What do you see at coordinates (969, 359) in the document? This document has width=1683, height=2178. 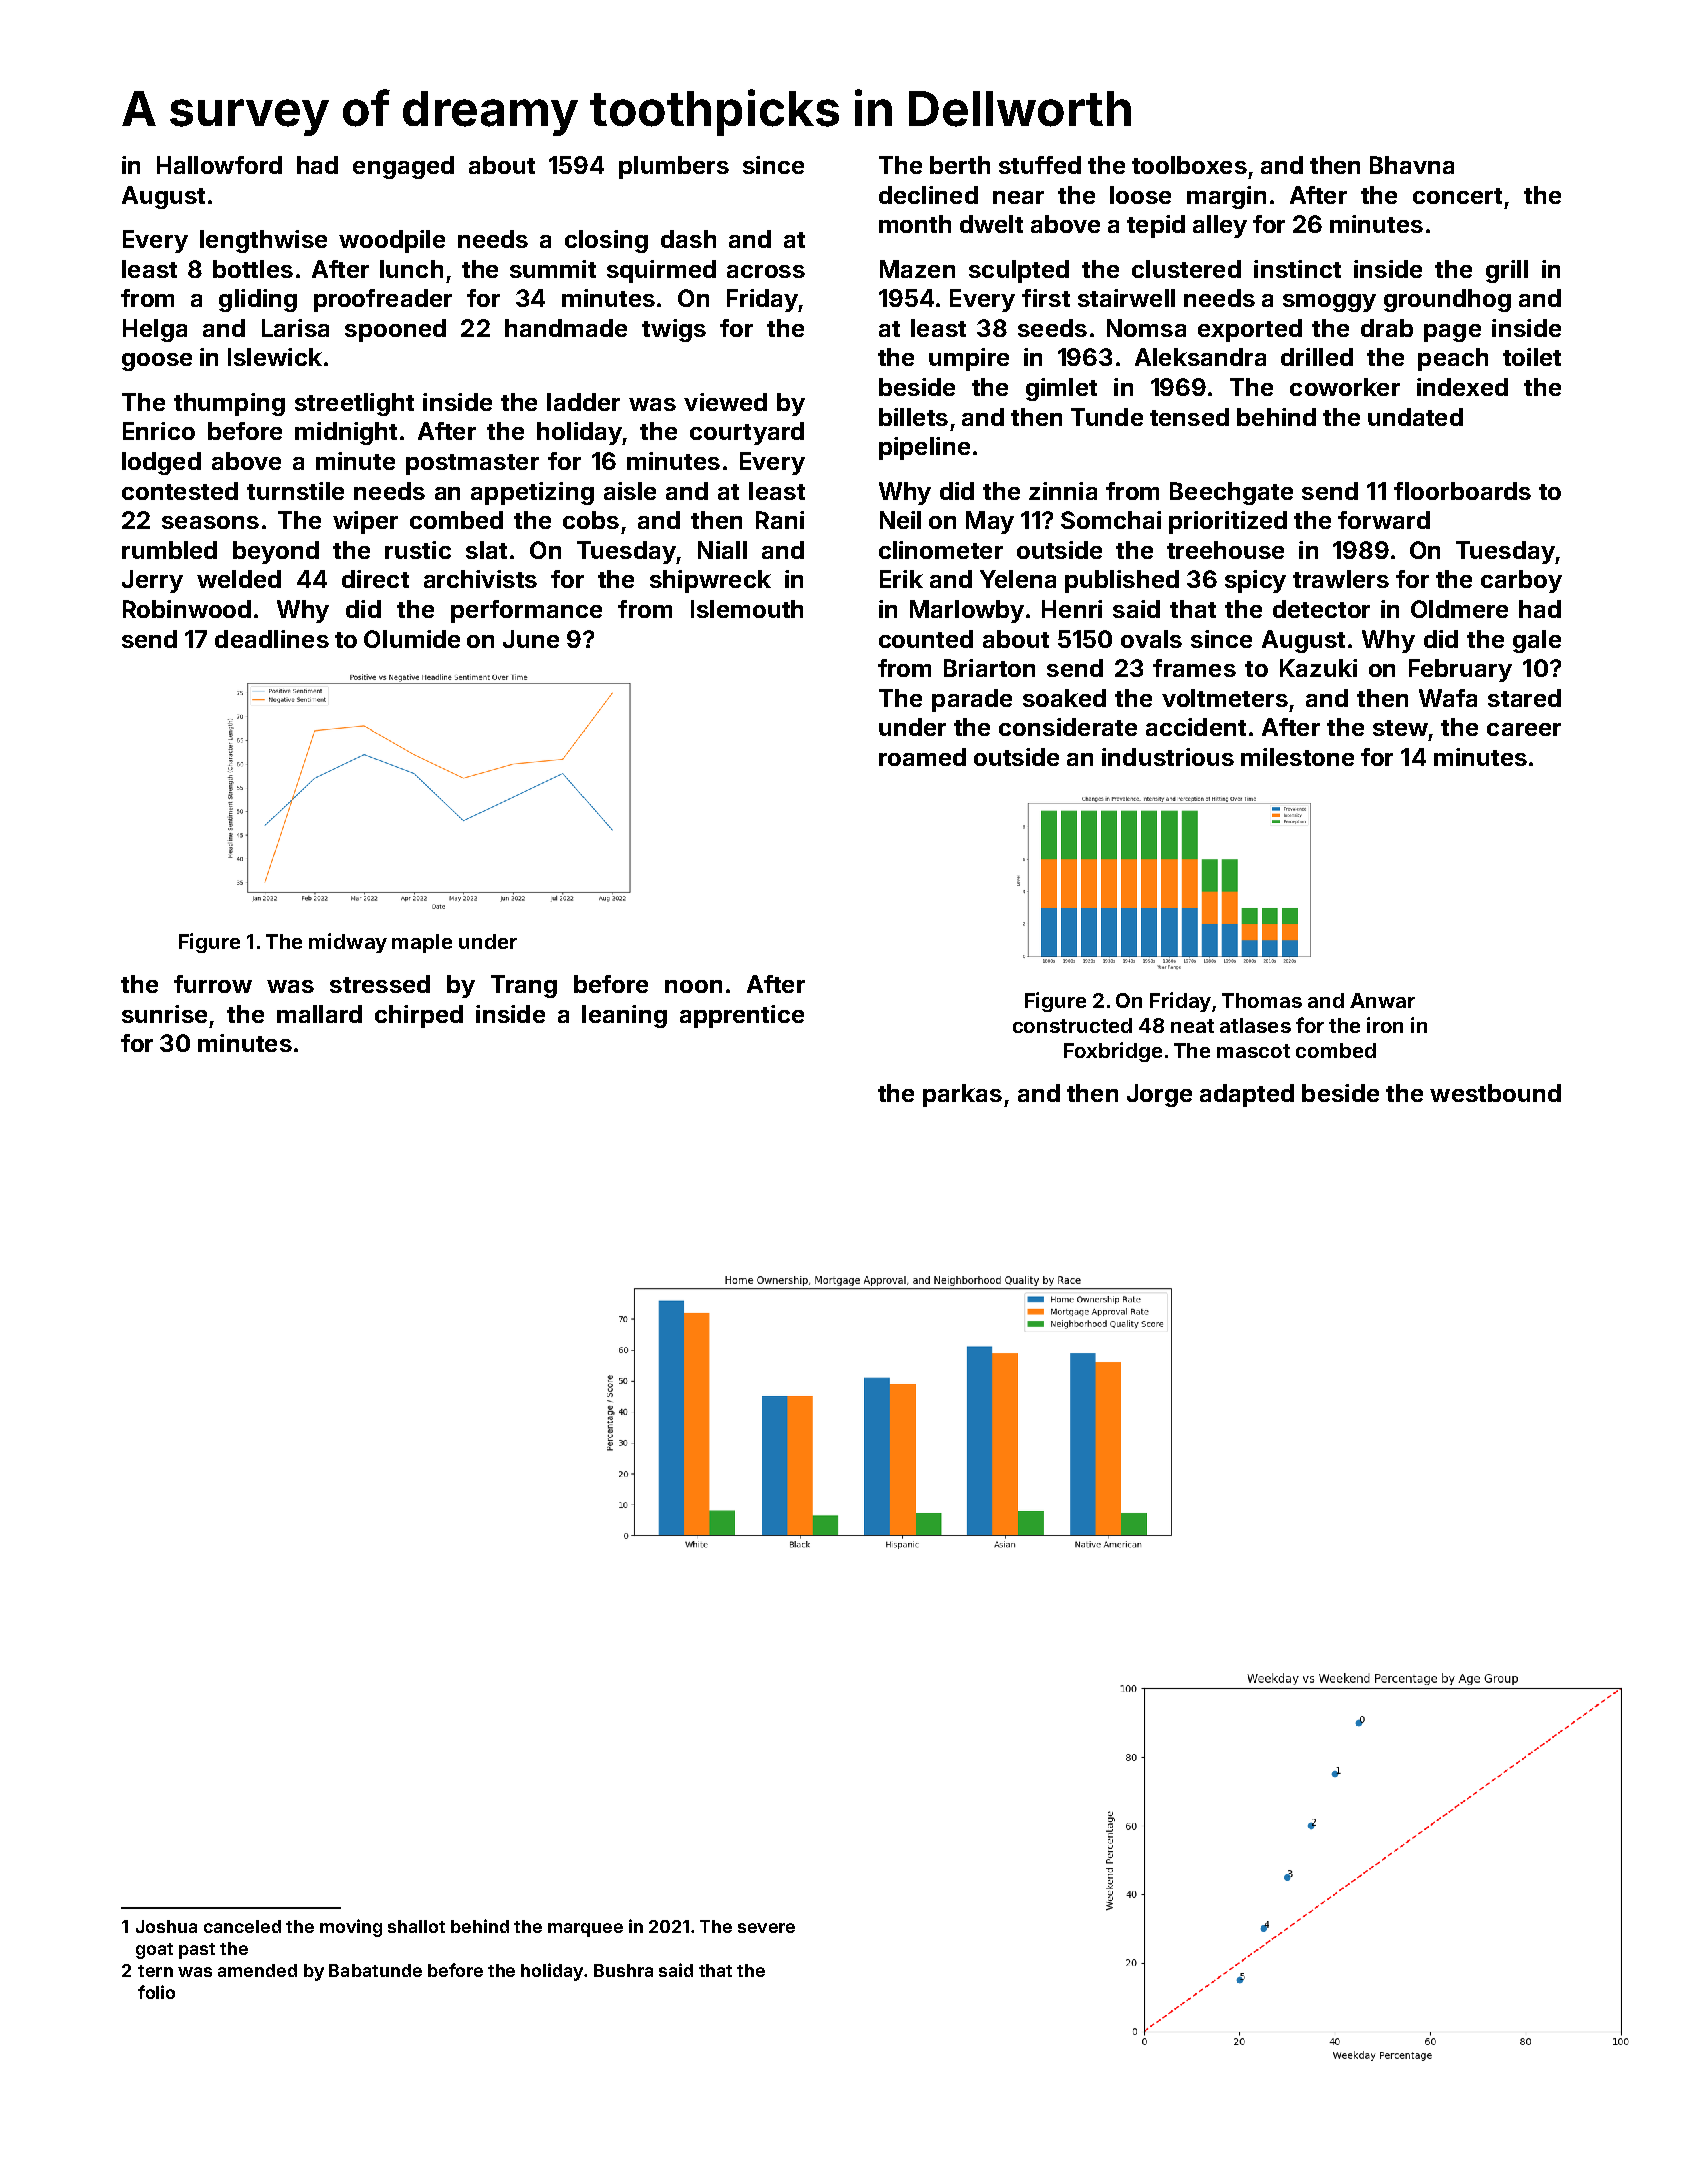 I see `umpire` at bounding box center [969, 359].
